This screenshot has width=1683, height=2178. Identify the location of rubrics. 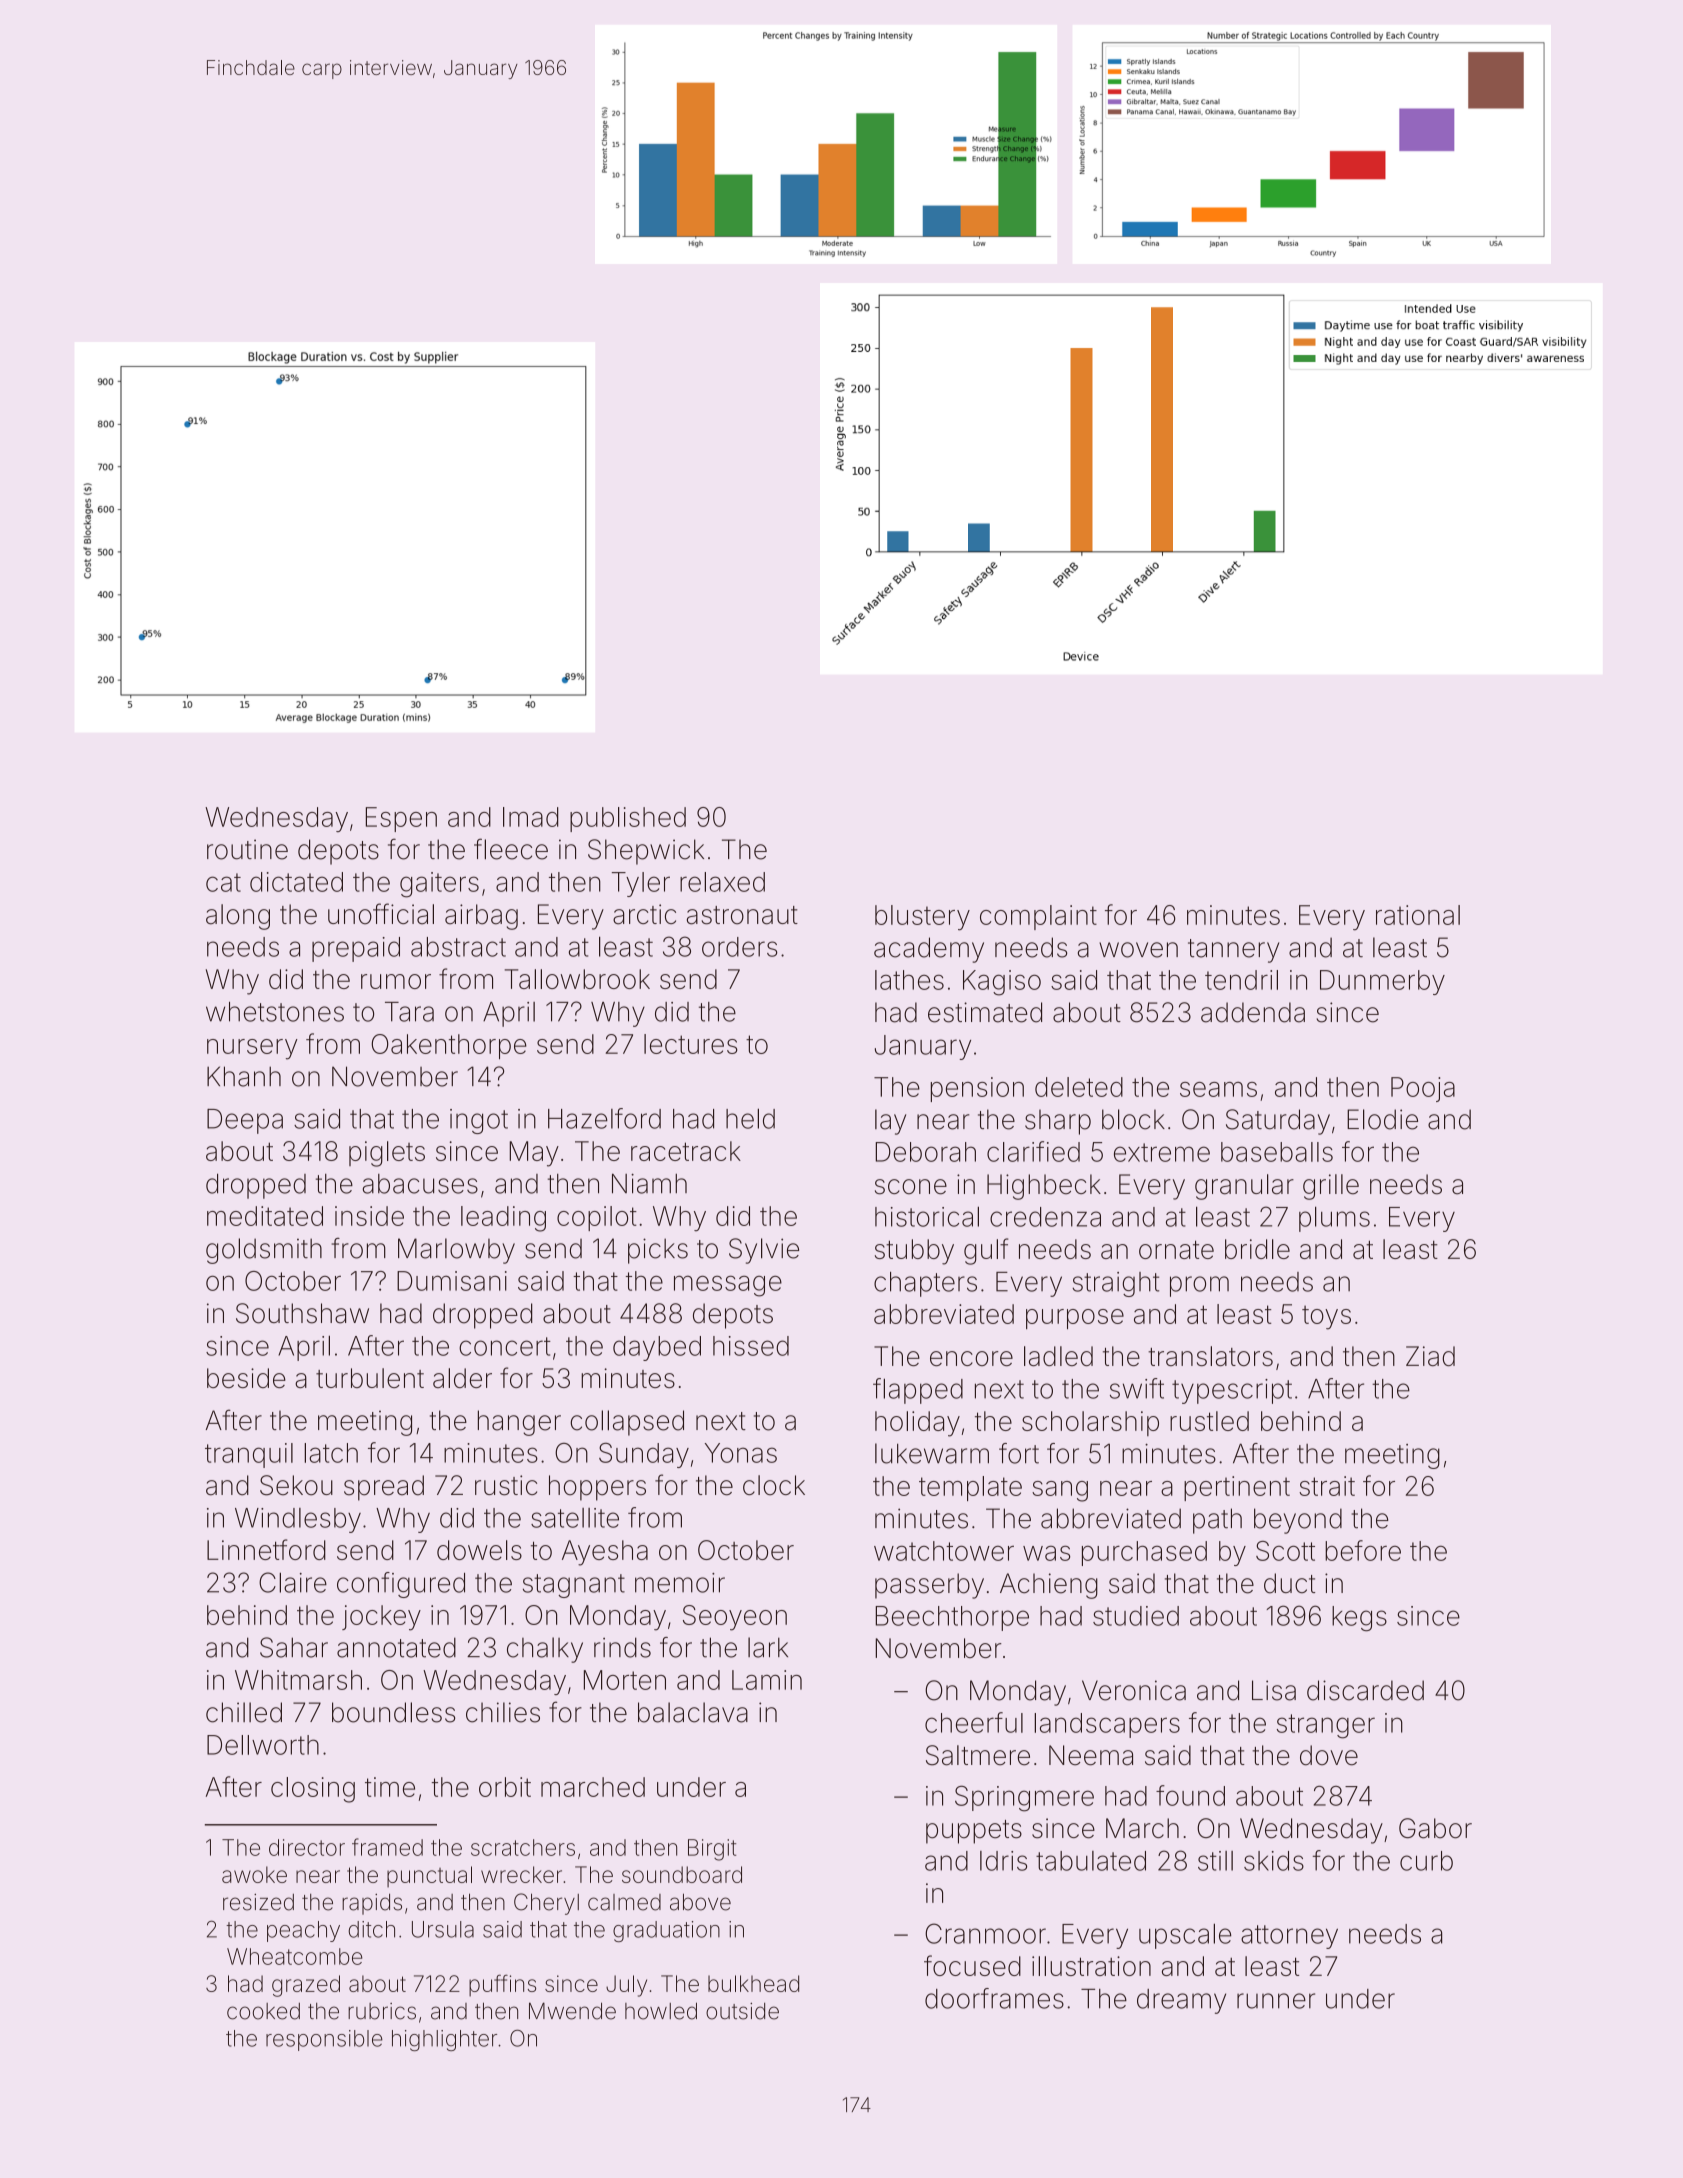
(382, 2011).
